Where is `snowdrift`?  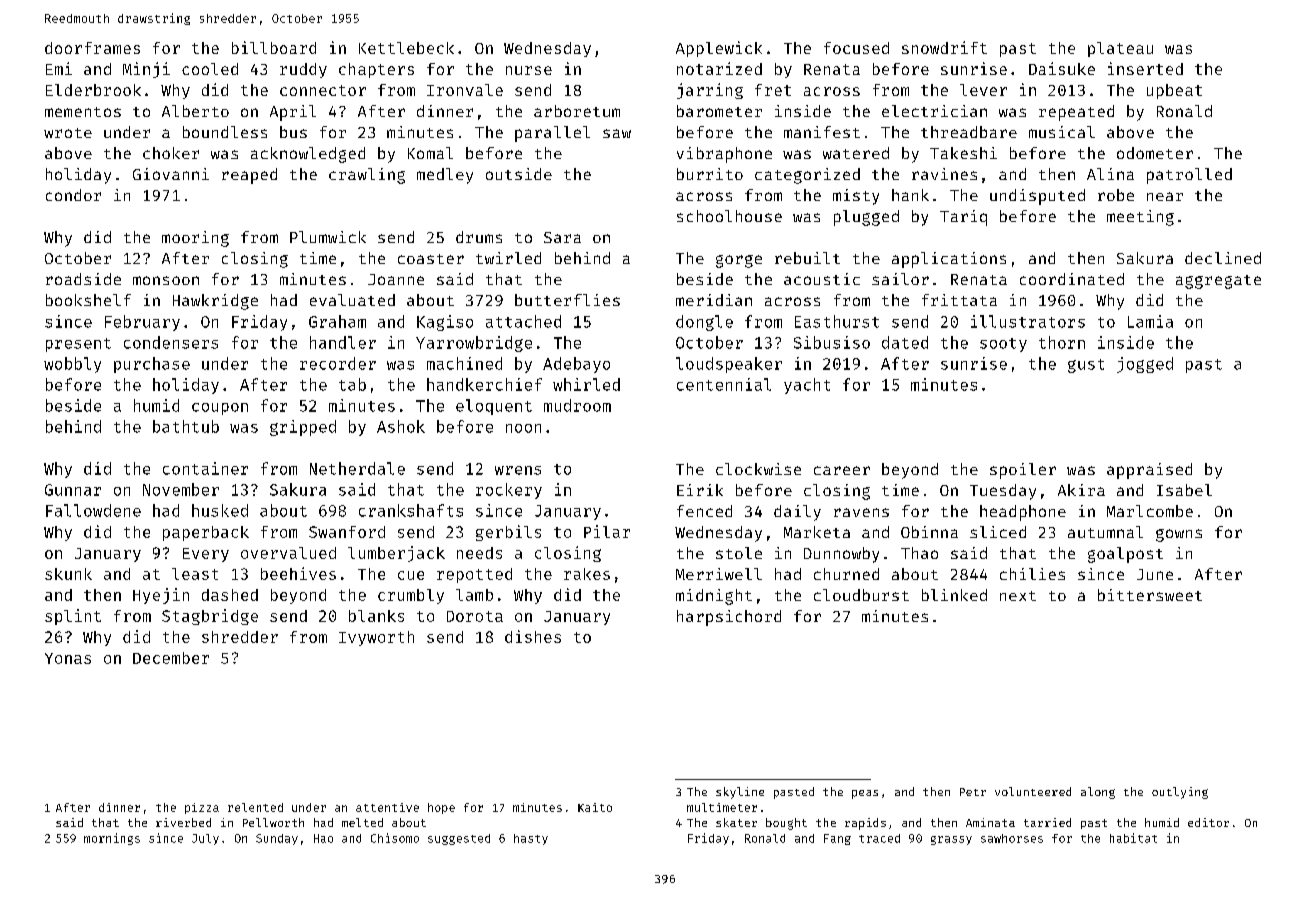
snowdrift is located at coordinates (944, 47).
